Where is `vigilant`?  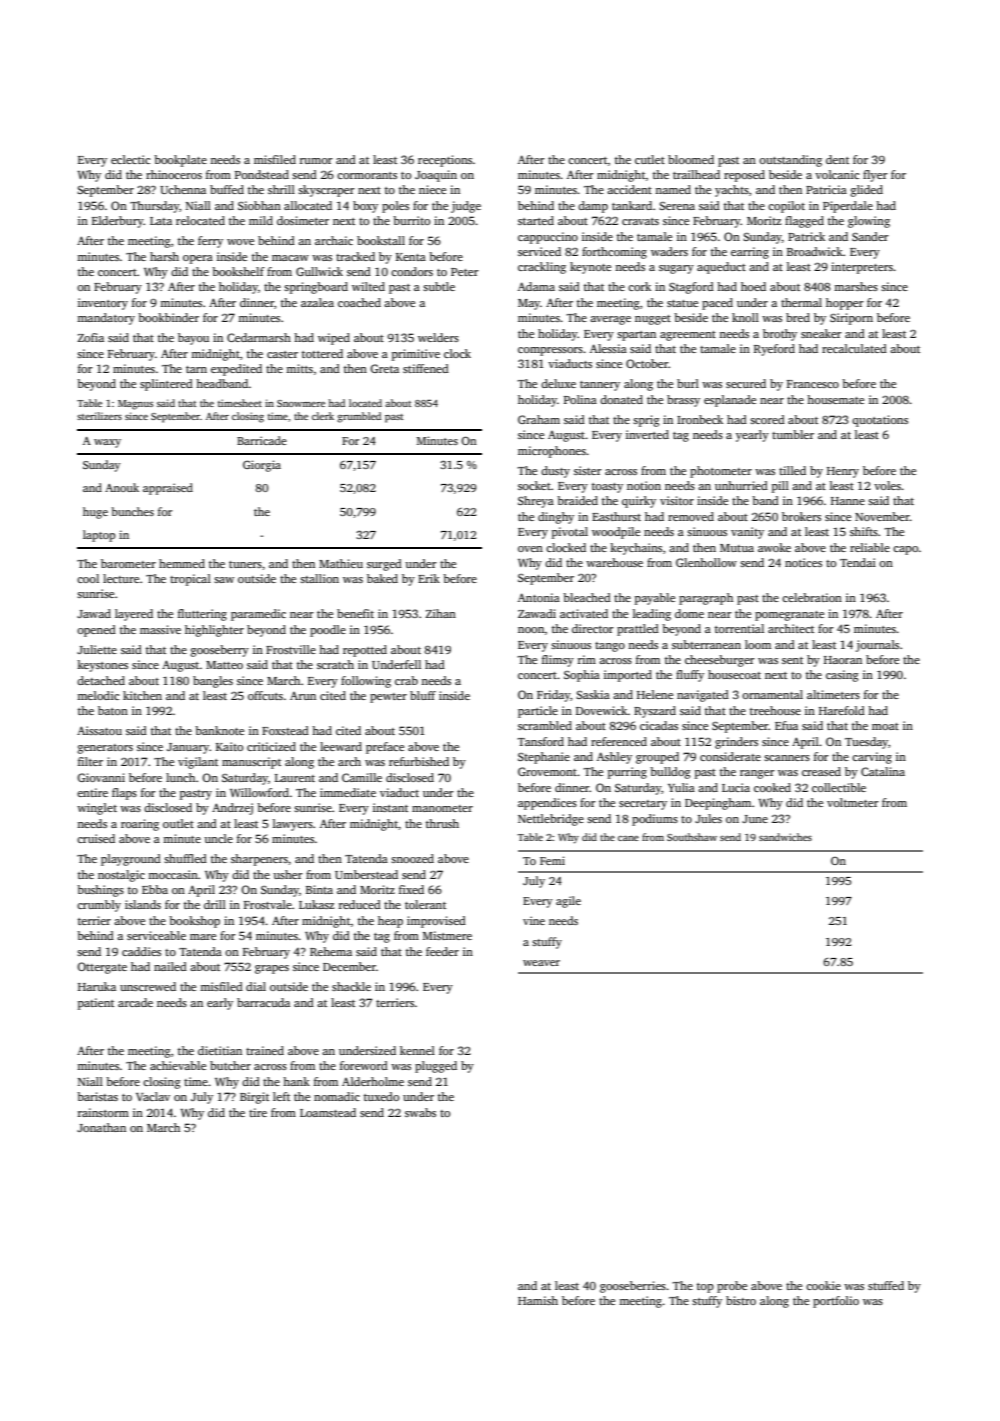
vigilant is located at coordinates (198, 763).
